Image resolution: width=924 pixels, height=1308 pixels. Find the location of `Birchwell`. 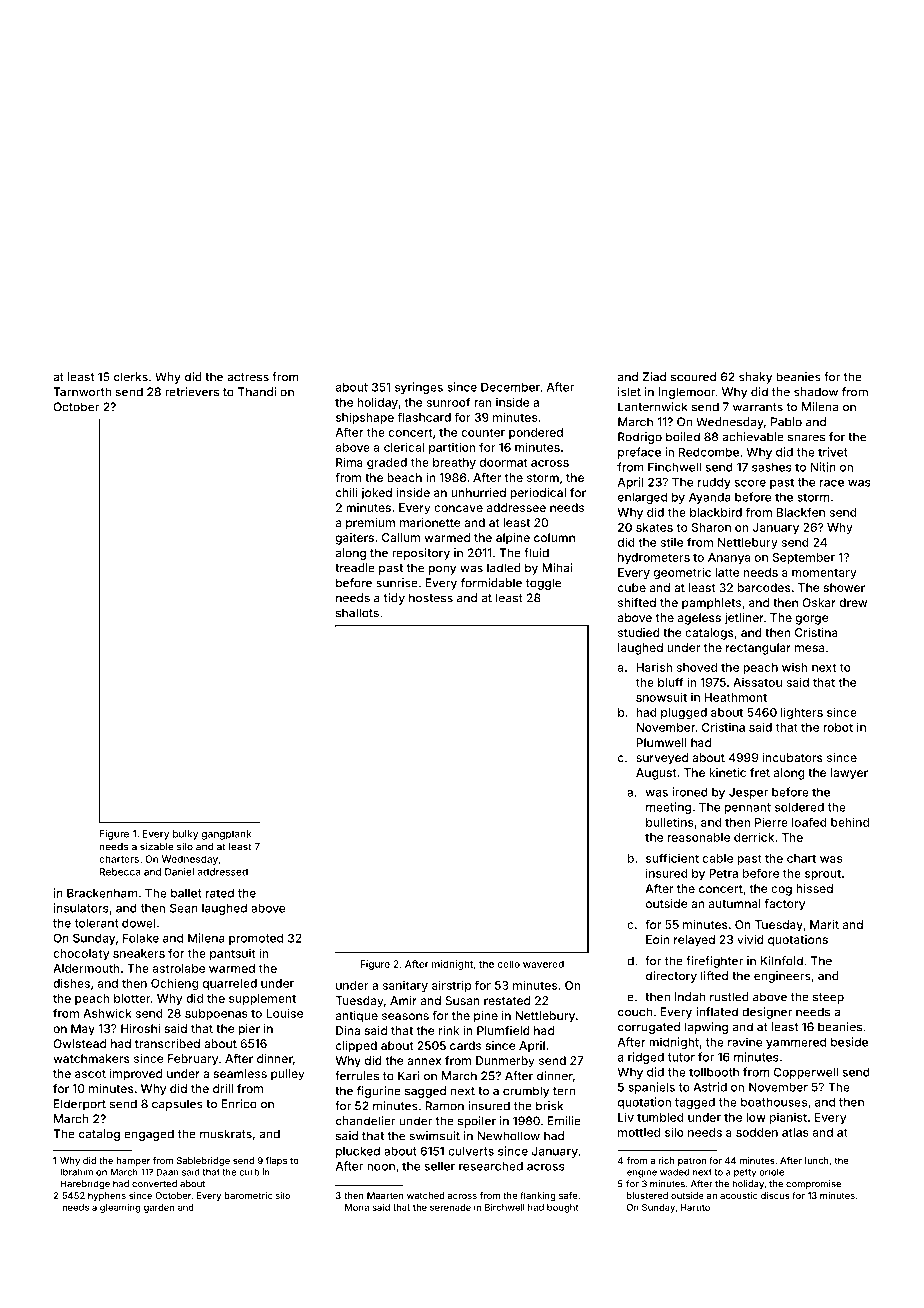

Birchwell is located at coordinates (505, 1207).
